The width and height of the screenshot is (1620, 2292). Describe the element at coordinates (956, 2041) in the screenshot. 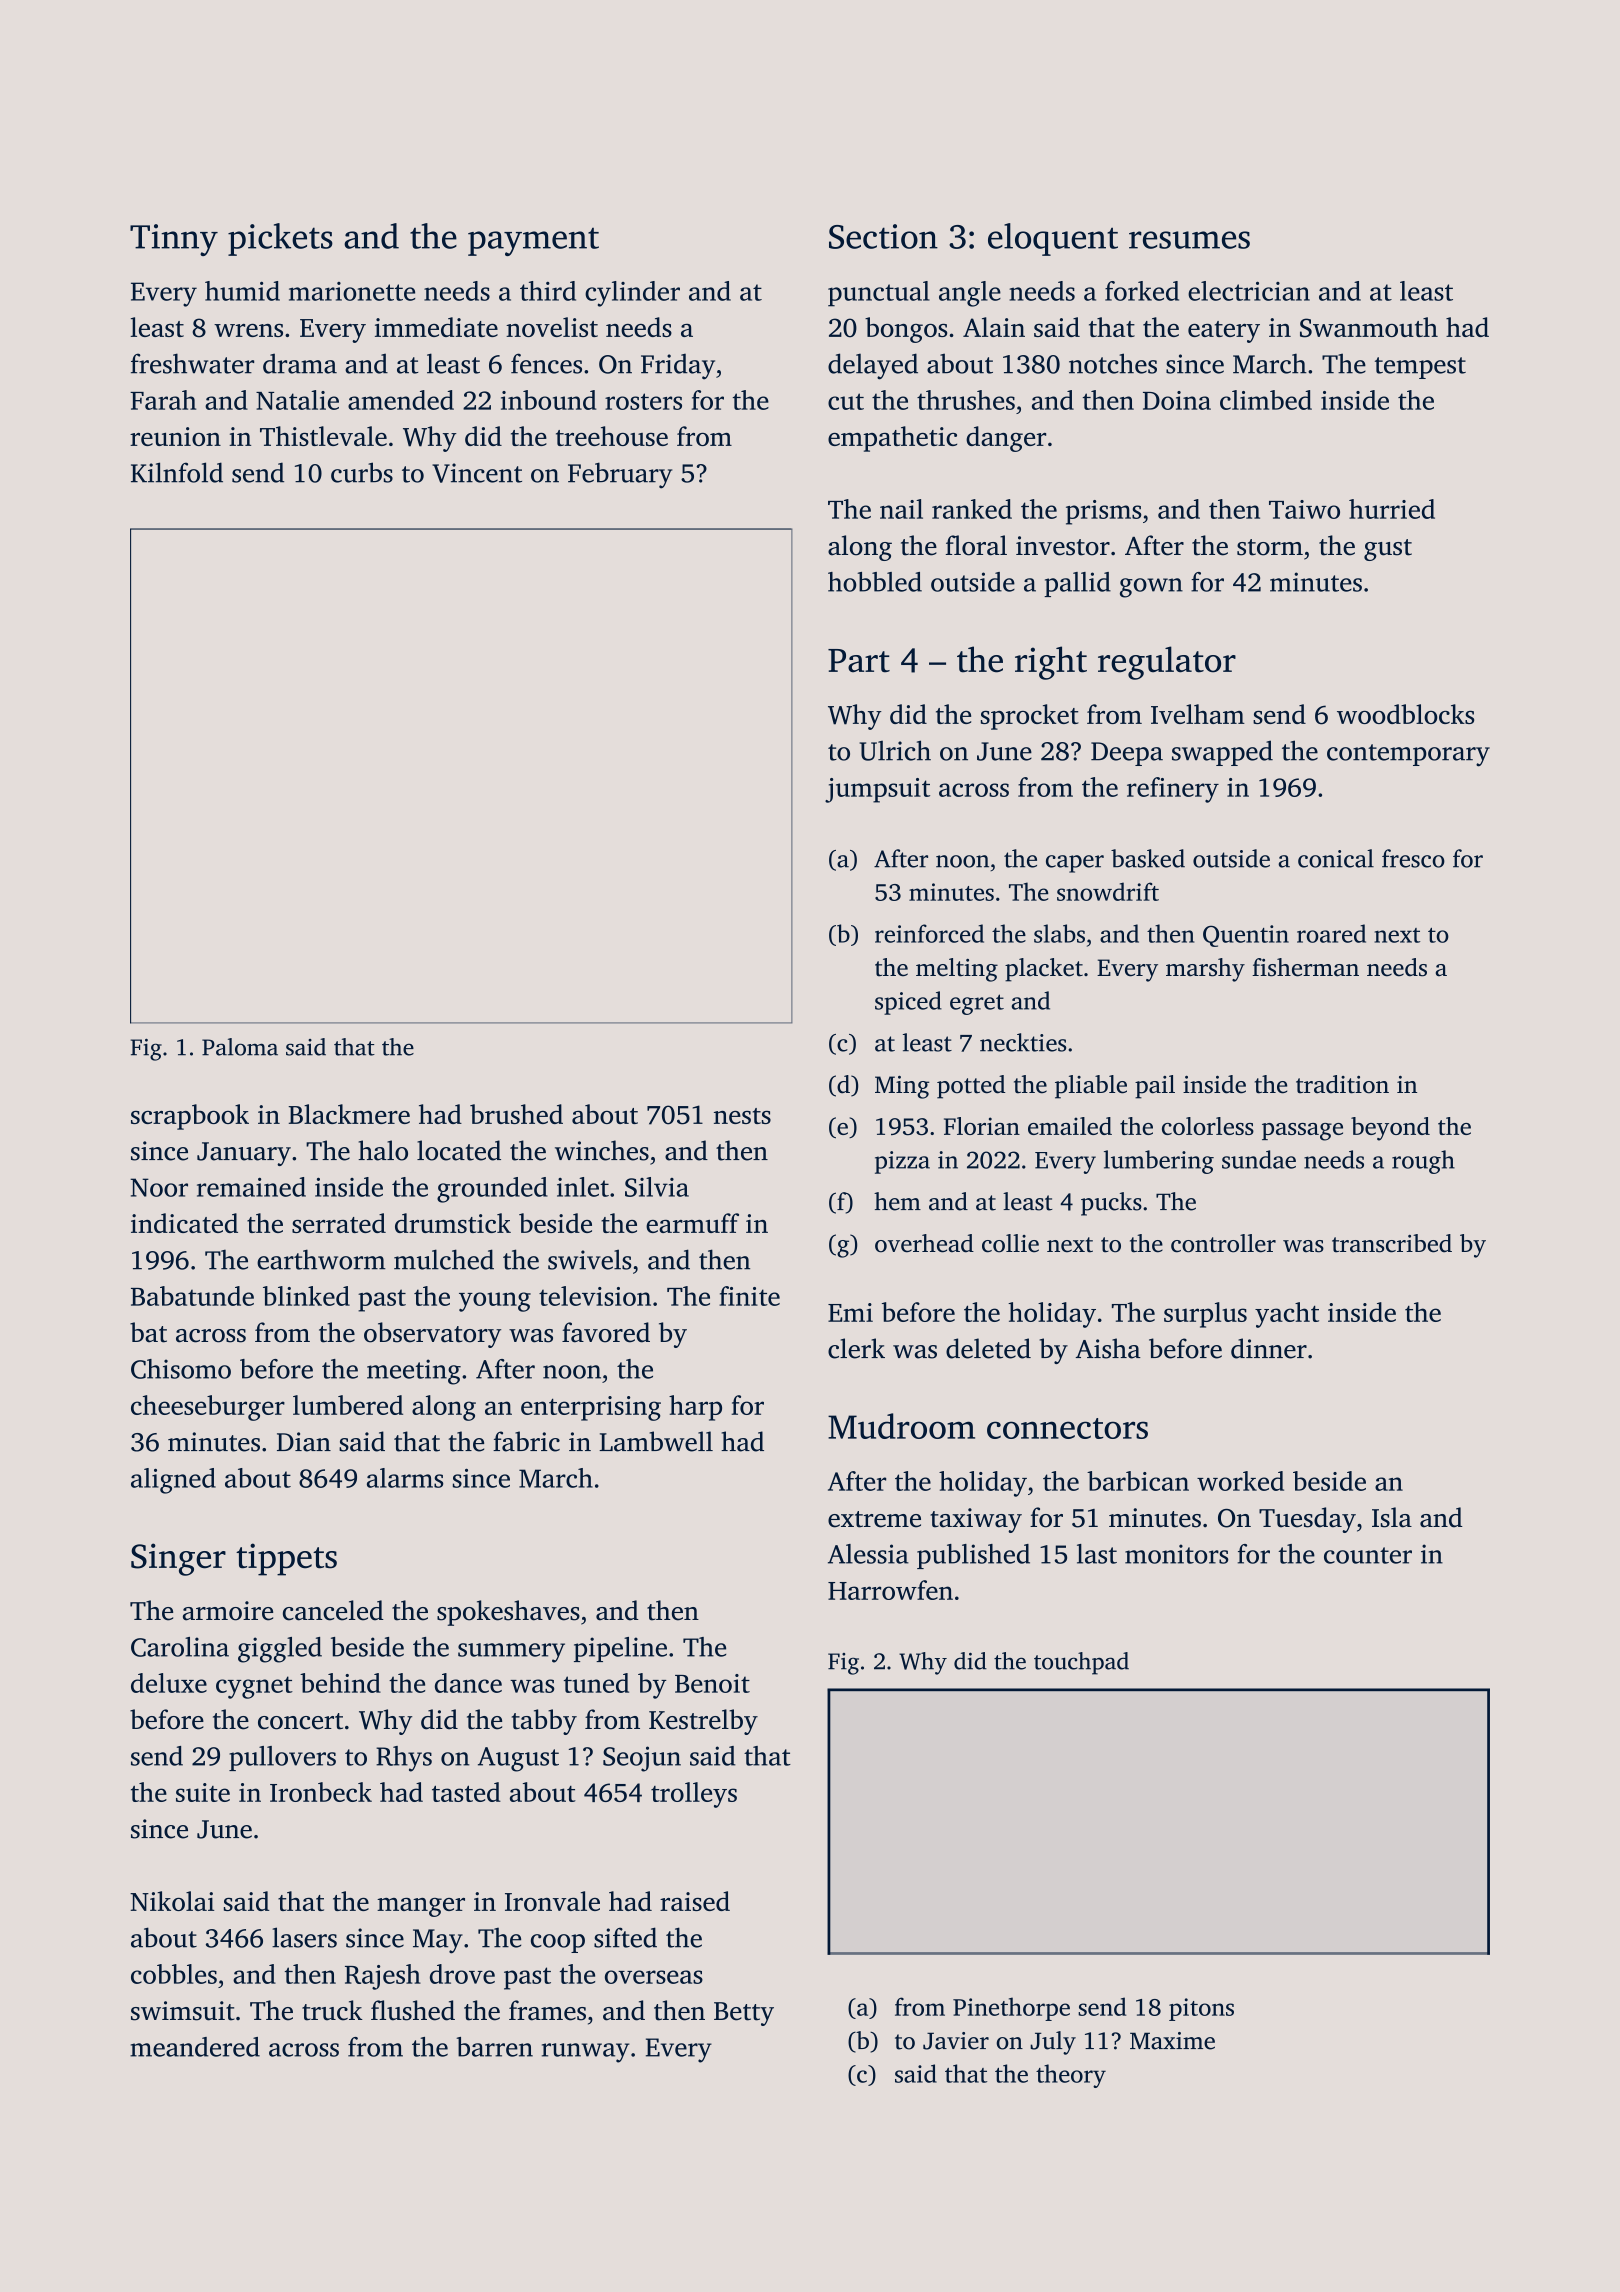

I see `Javier` at that location.
